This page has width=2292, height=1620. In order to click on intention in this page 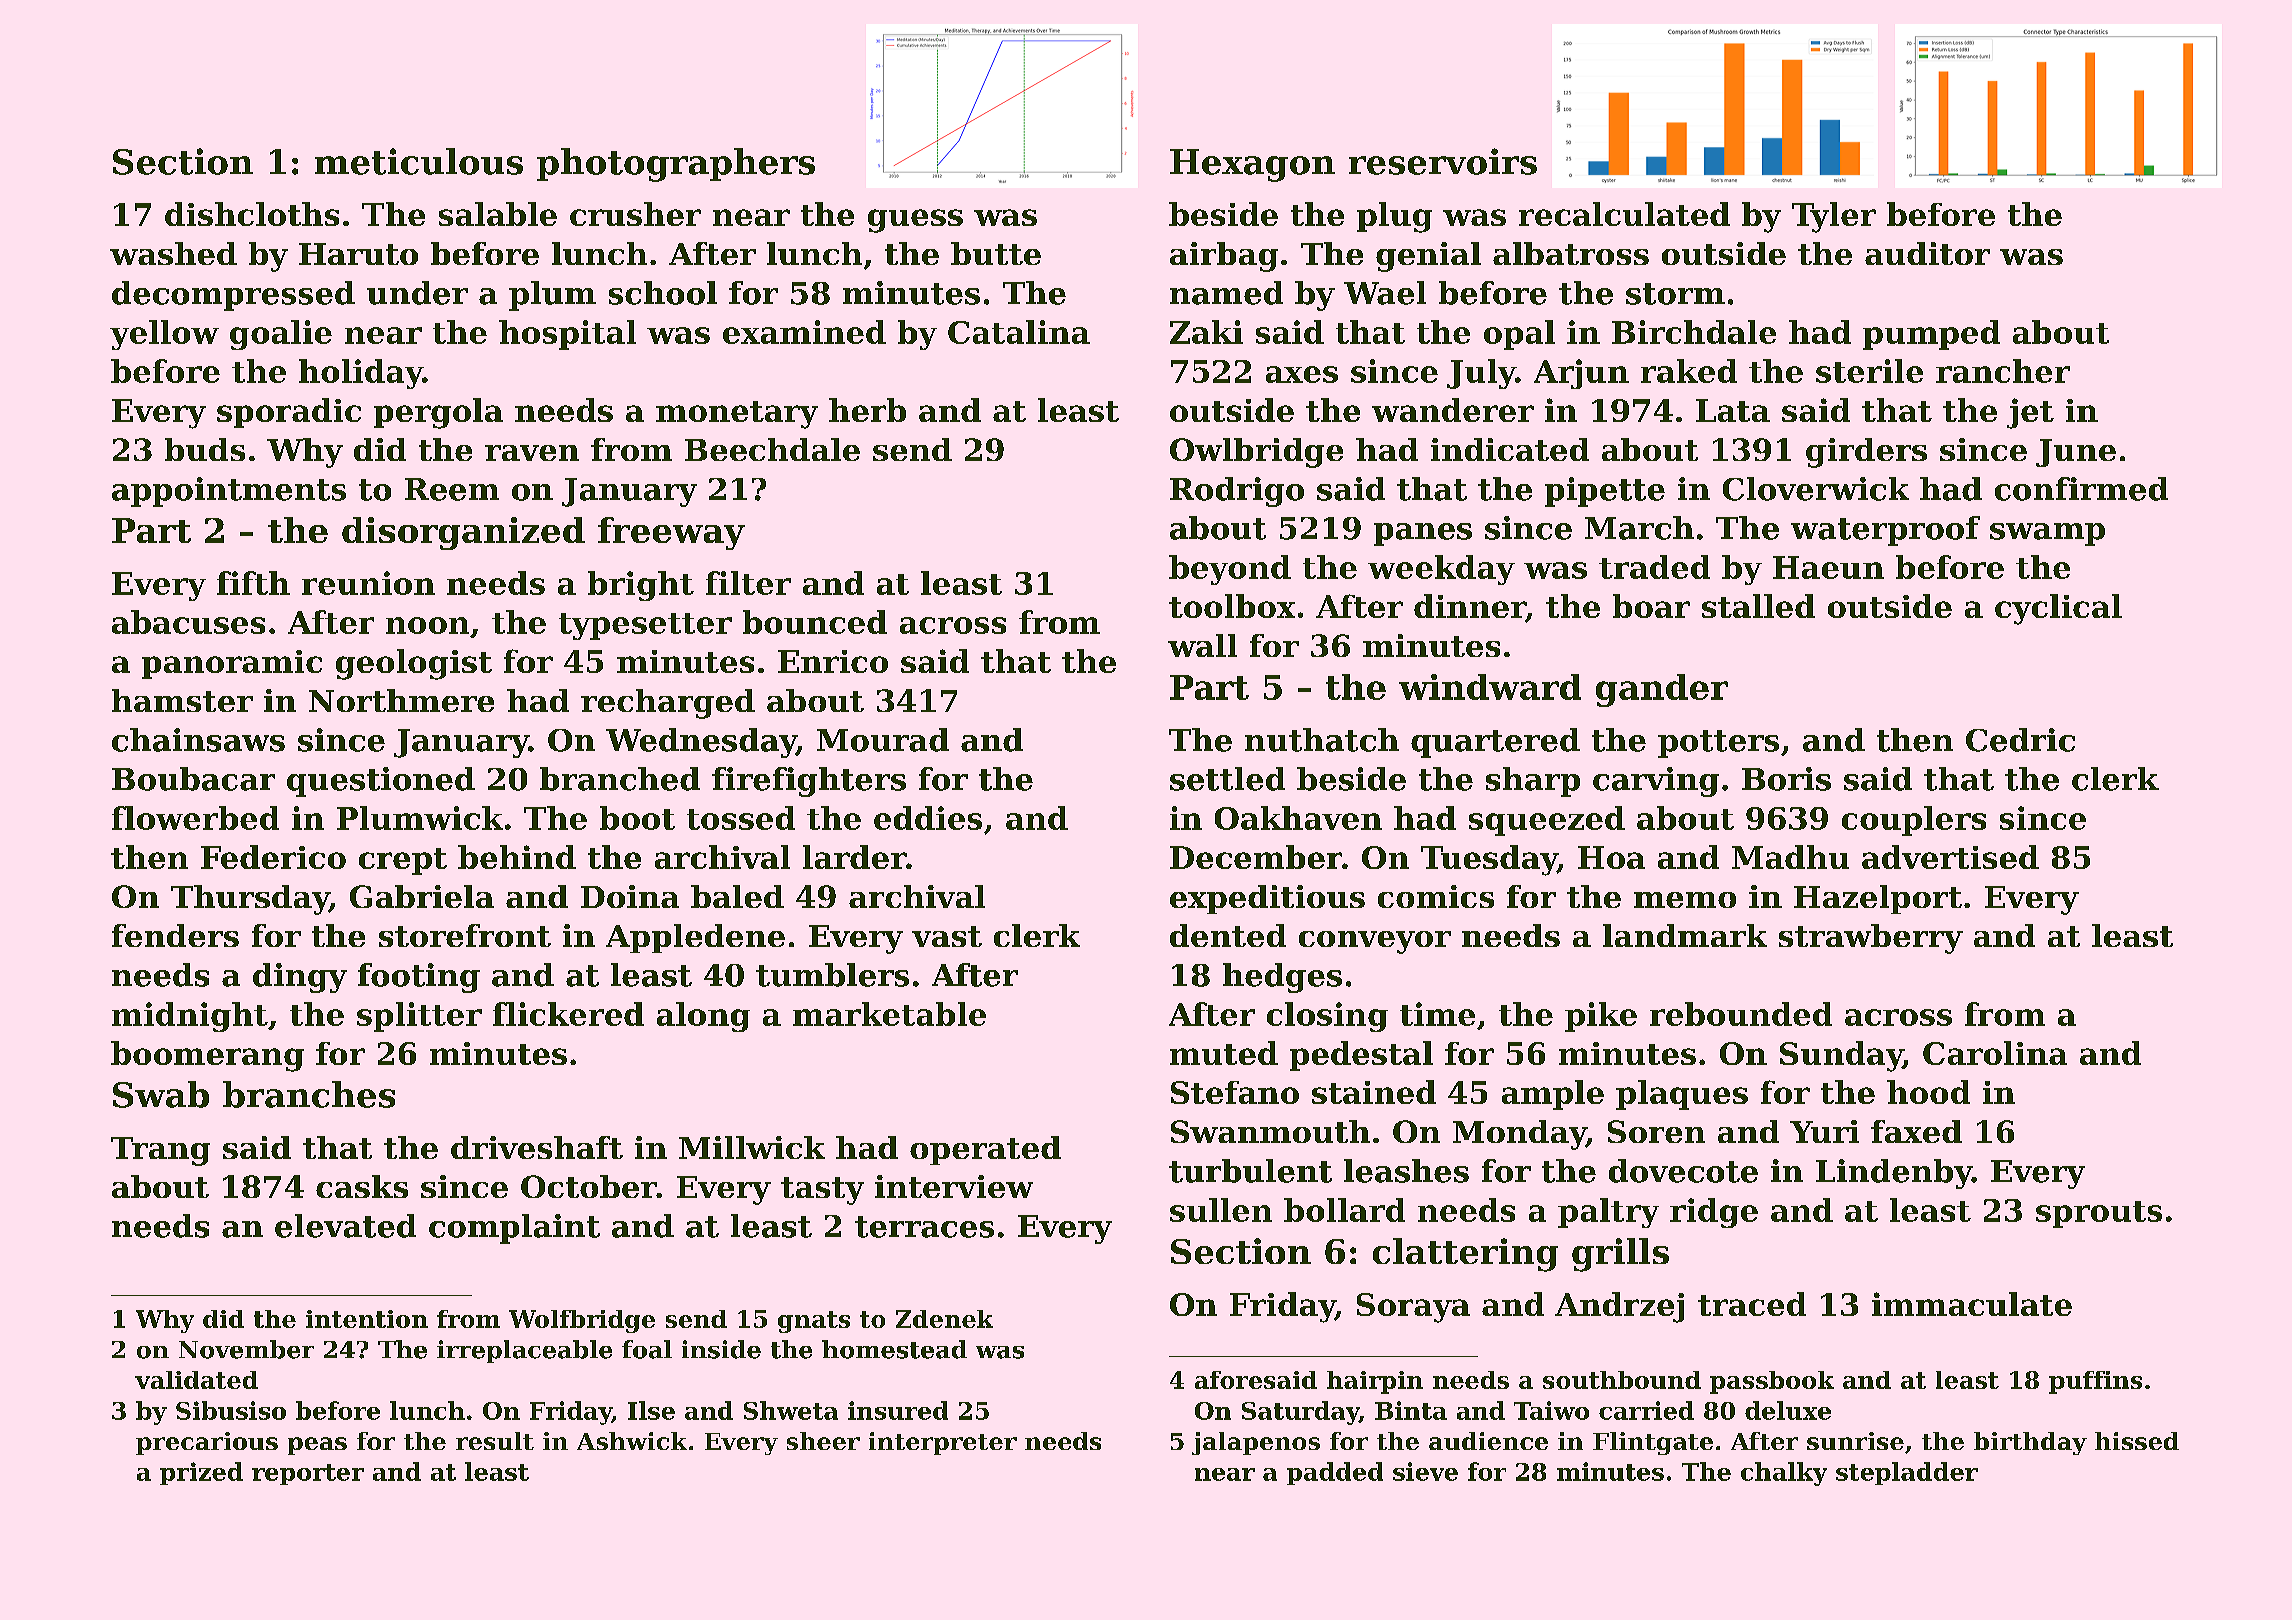, I will do `click(367, 1319)`.
